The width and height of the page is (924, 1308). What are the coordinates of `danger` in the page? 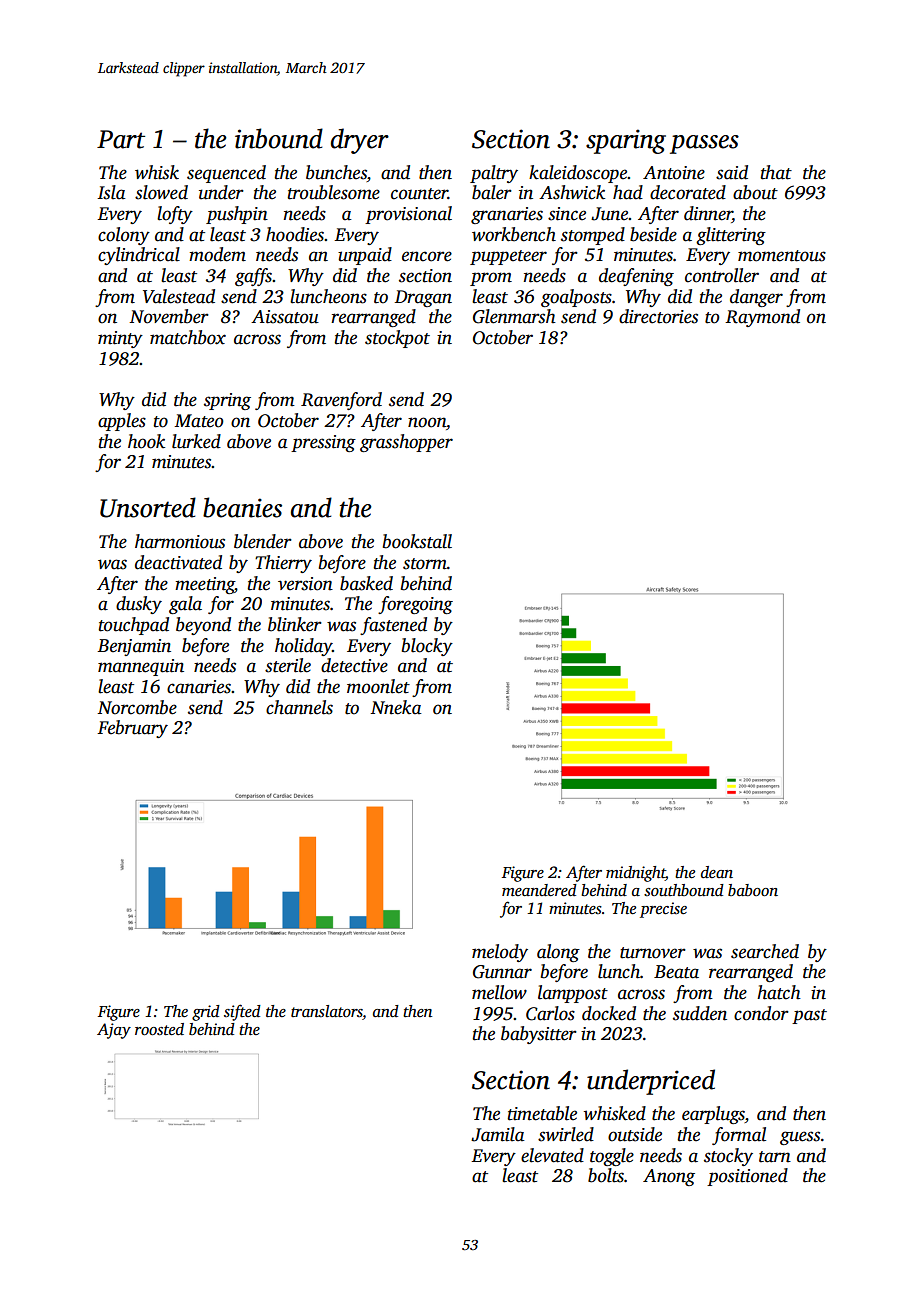 It's located at (756, 298).
